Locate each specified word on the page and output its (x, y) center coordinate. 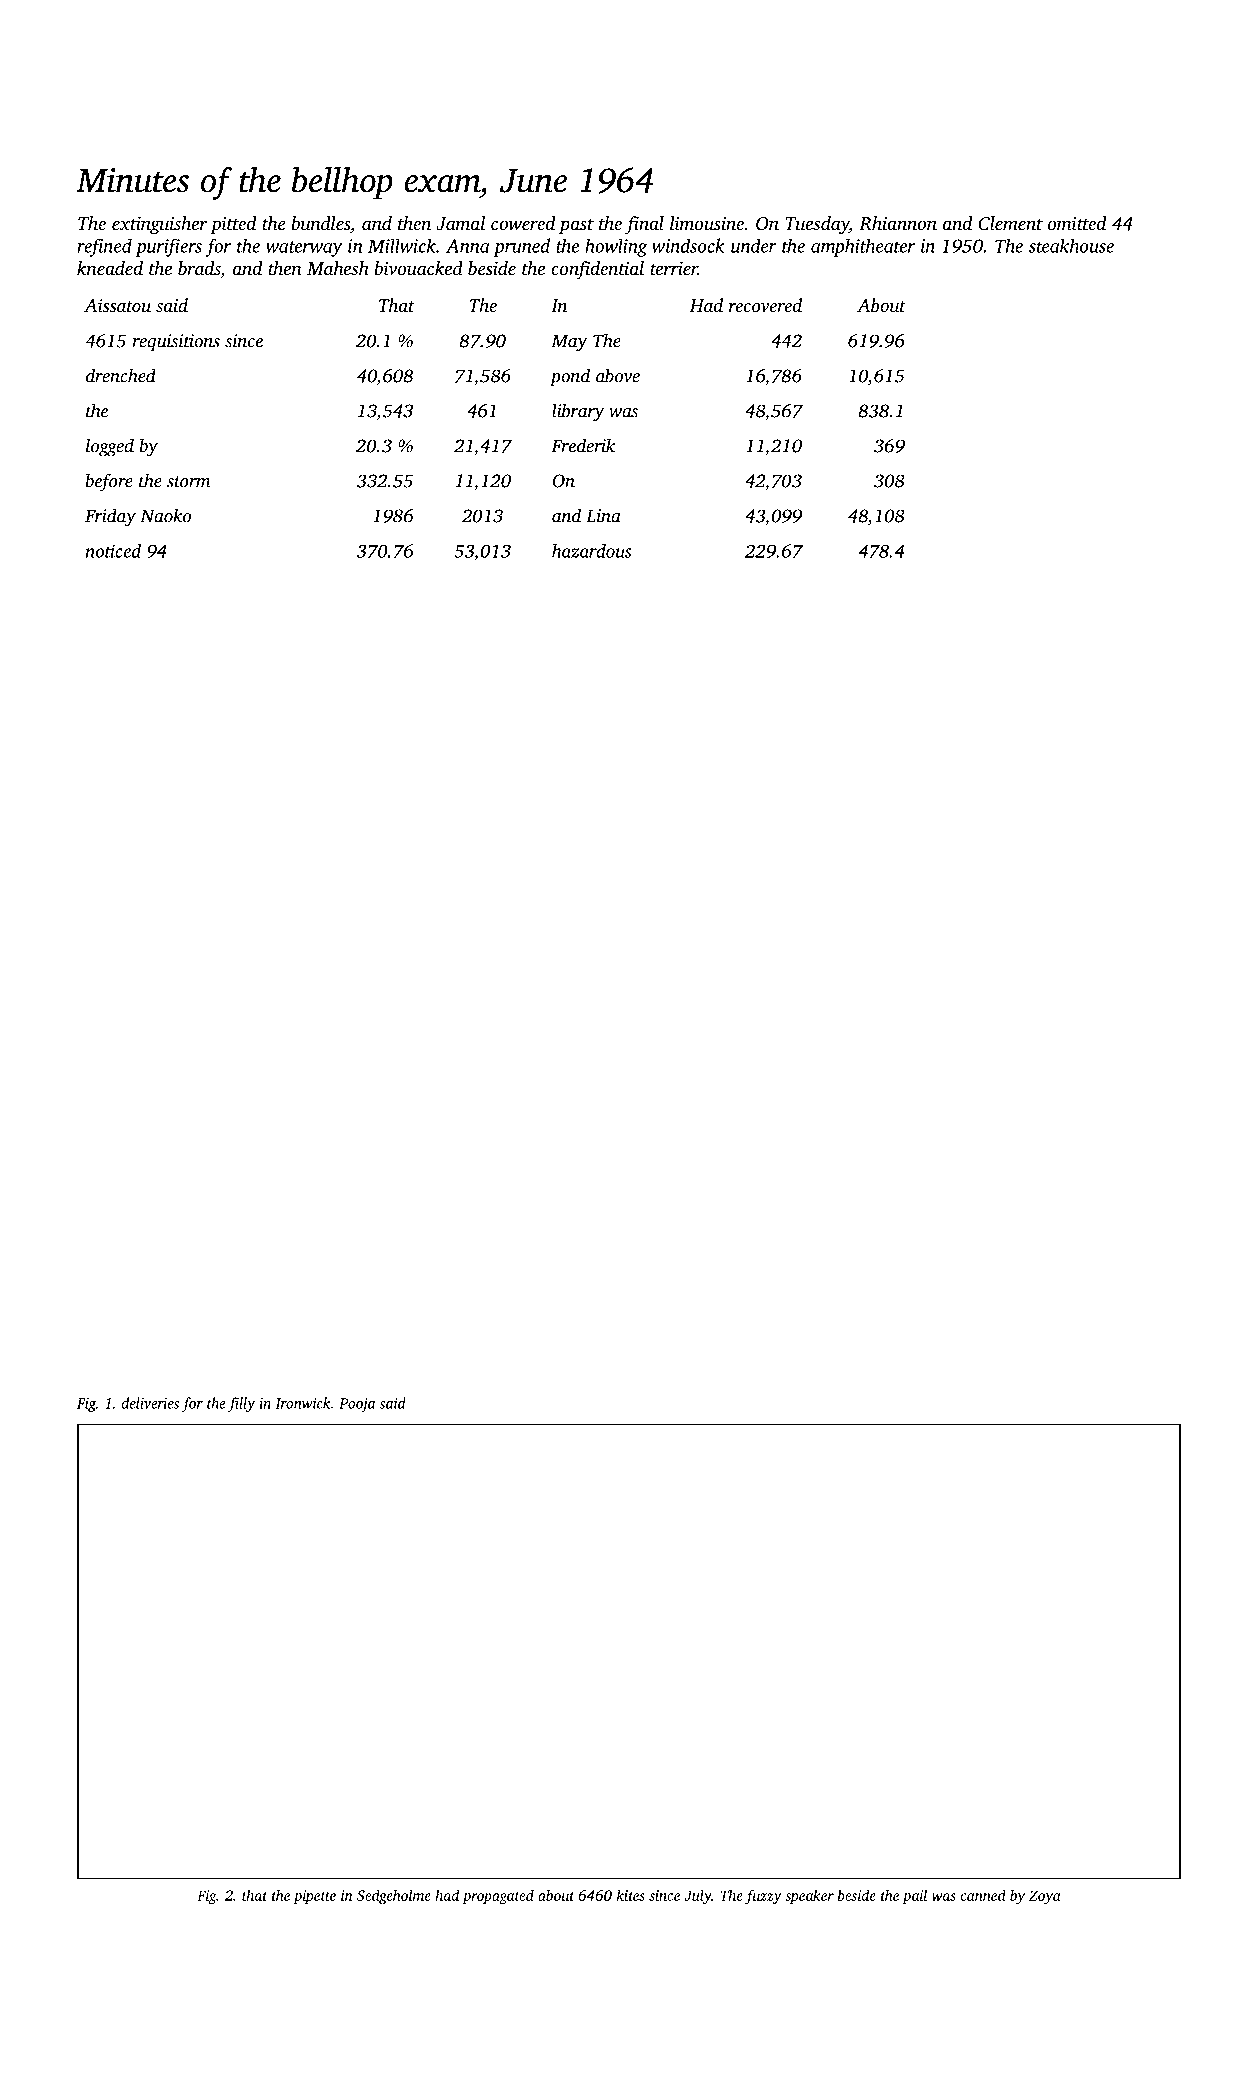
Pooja (357, 1405)
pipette (314, 1897)
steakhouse (1071, 245)
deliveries (150, 1403)
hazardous (592, 551)
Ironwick (303, 1403)
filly (241, 1404)
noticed (113, 551)
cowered (523, 223)
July (697, 1896)
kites (631, 1895)
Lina (603, 516)
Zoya (1045, 1897)
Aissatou (117, 305)
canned (983, 1895)
